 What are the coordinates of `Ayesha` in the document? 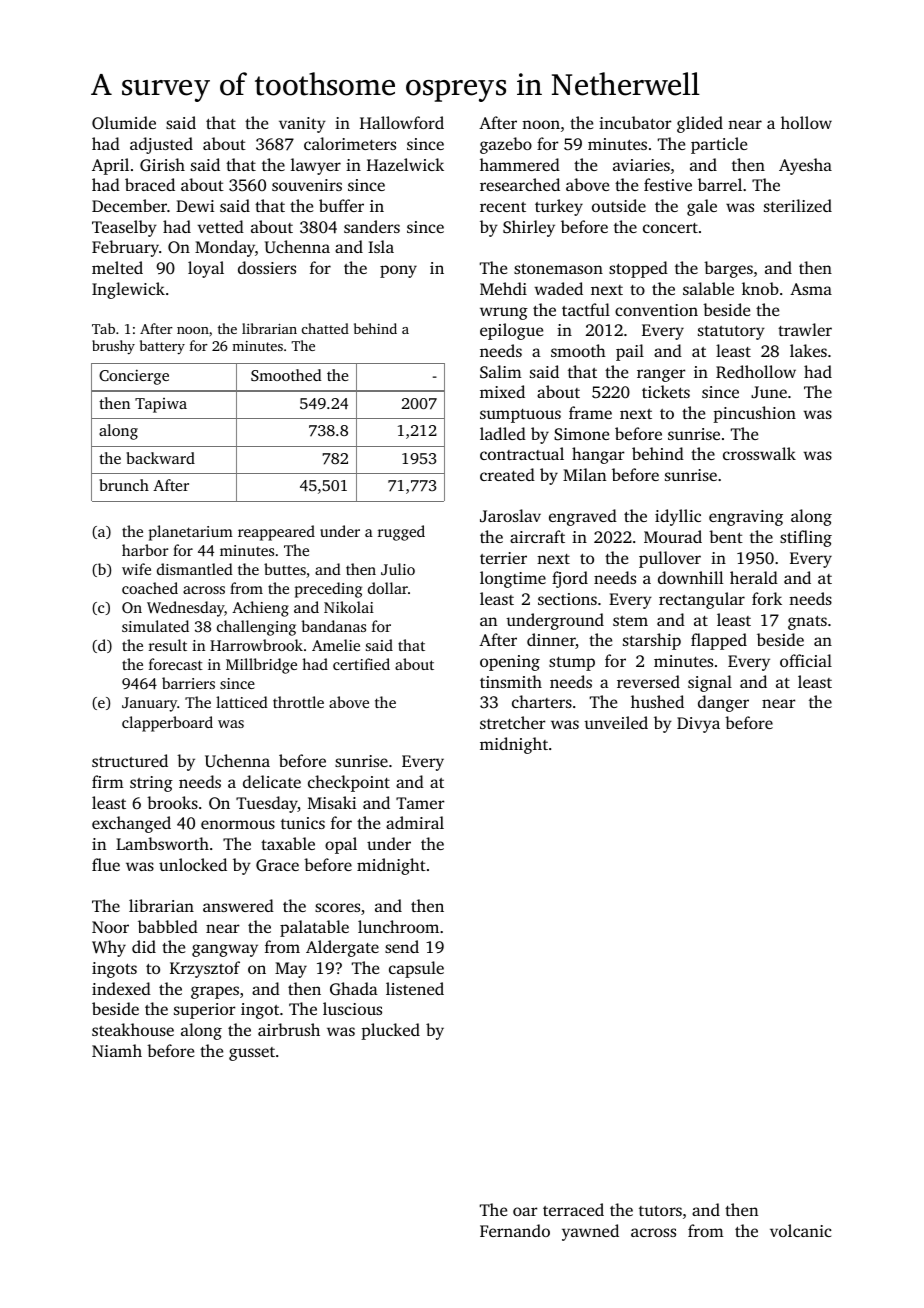 It's located at (805, 166).
